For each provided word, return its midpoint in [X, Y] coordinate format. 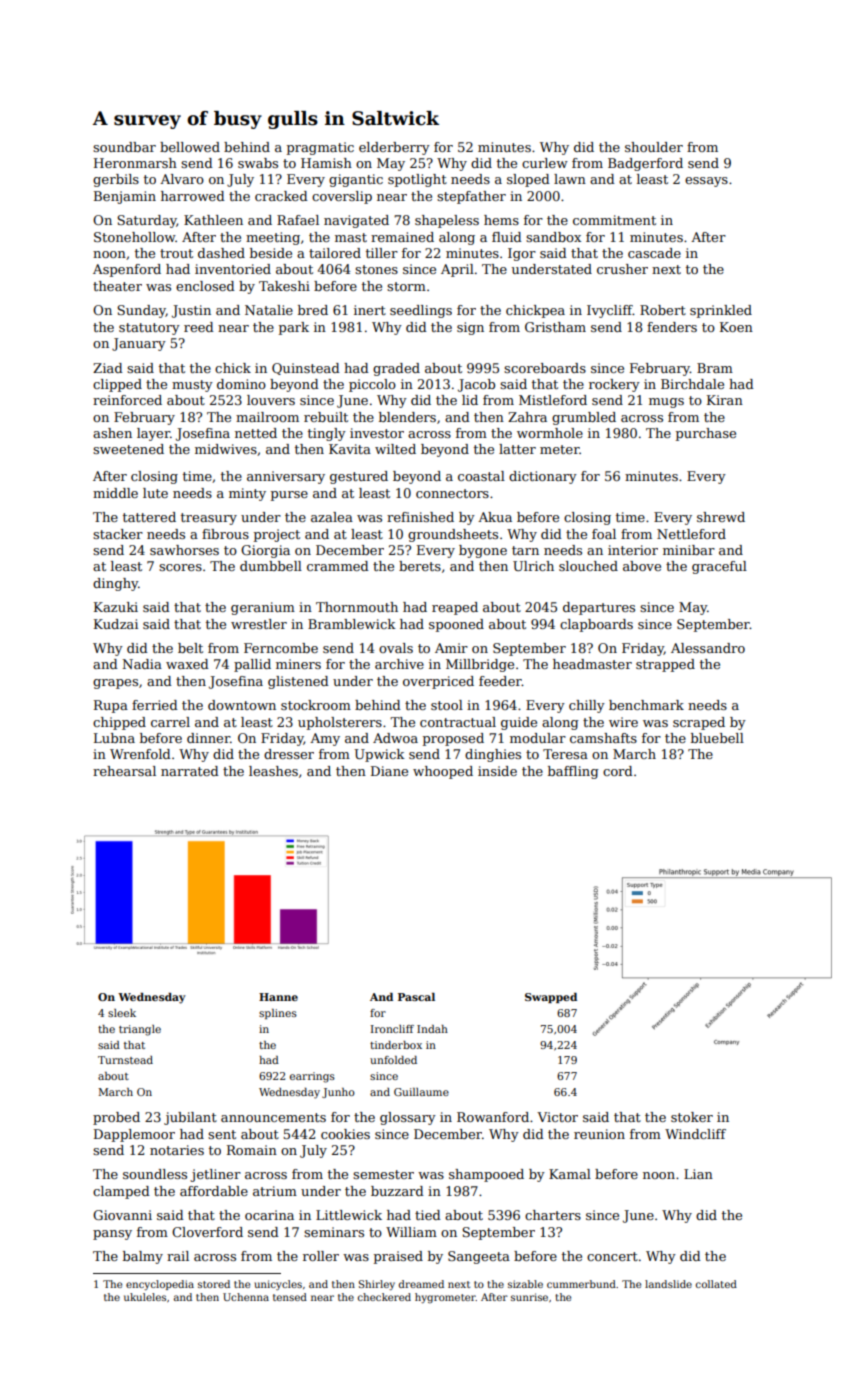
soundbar [124, 147]
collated [716, 1284]
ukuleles [145, 1297]
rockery [614, 385]
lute [155, 493]
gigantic [356, 180]
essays [706, 182]
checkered [384, 1297]
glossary [408, 1118]
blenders [407, 417]
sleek [122, 1013]
